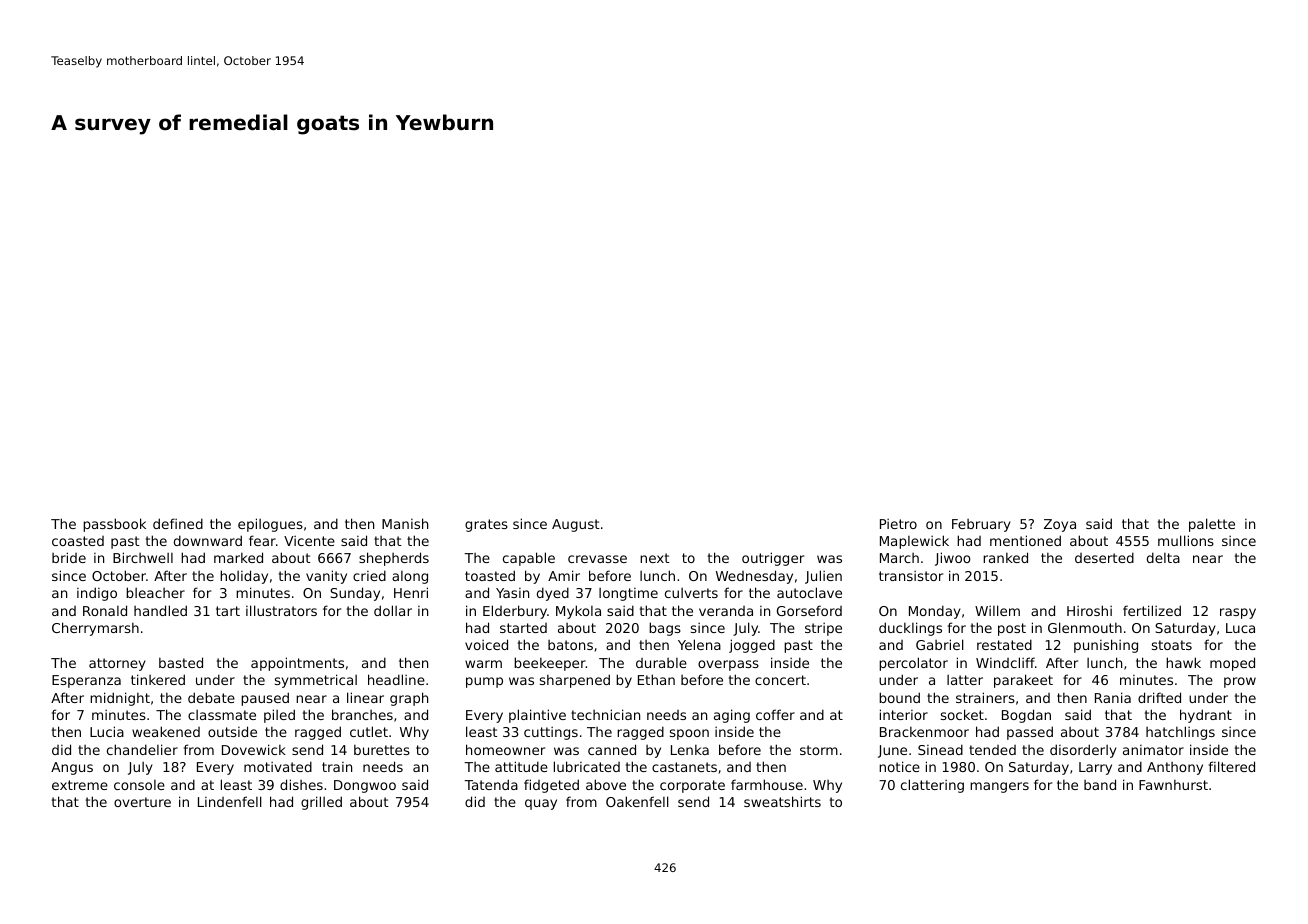 Image resolution: width=1308 pixels, height=924 pixels. I want to click on autoclave, so click(809, 592).
